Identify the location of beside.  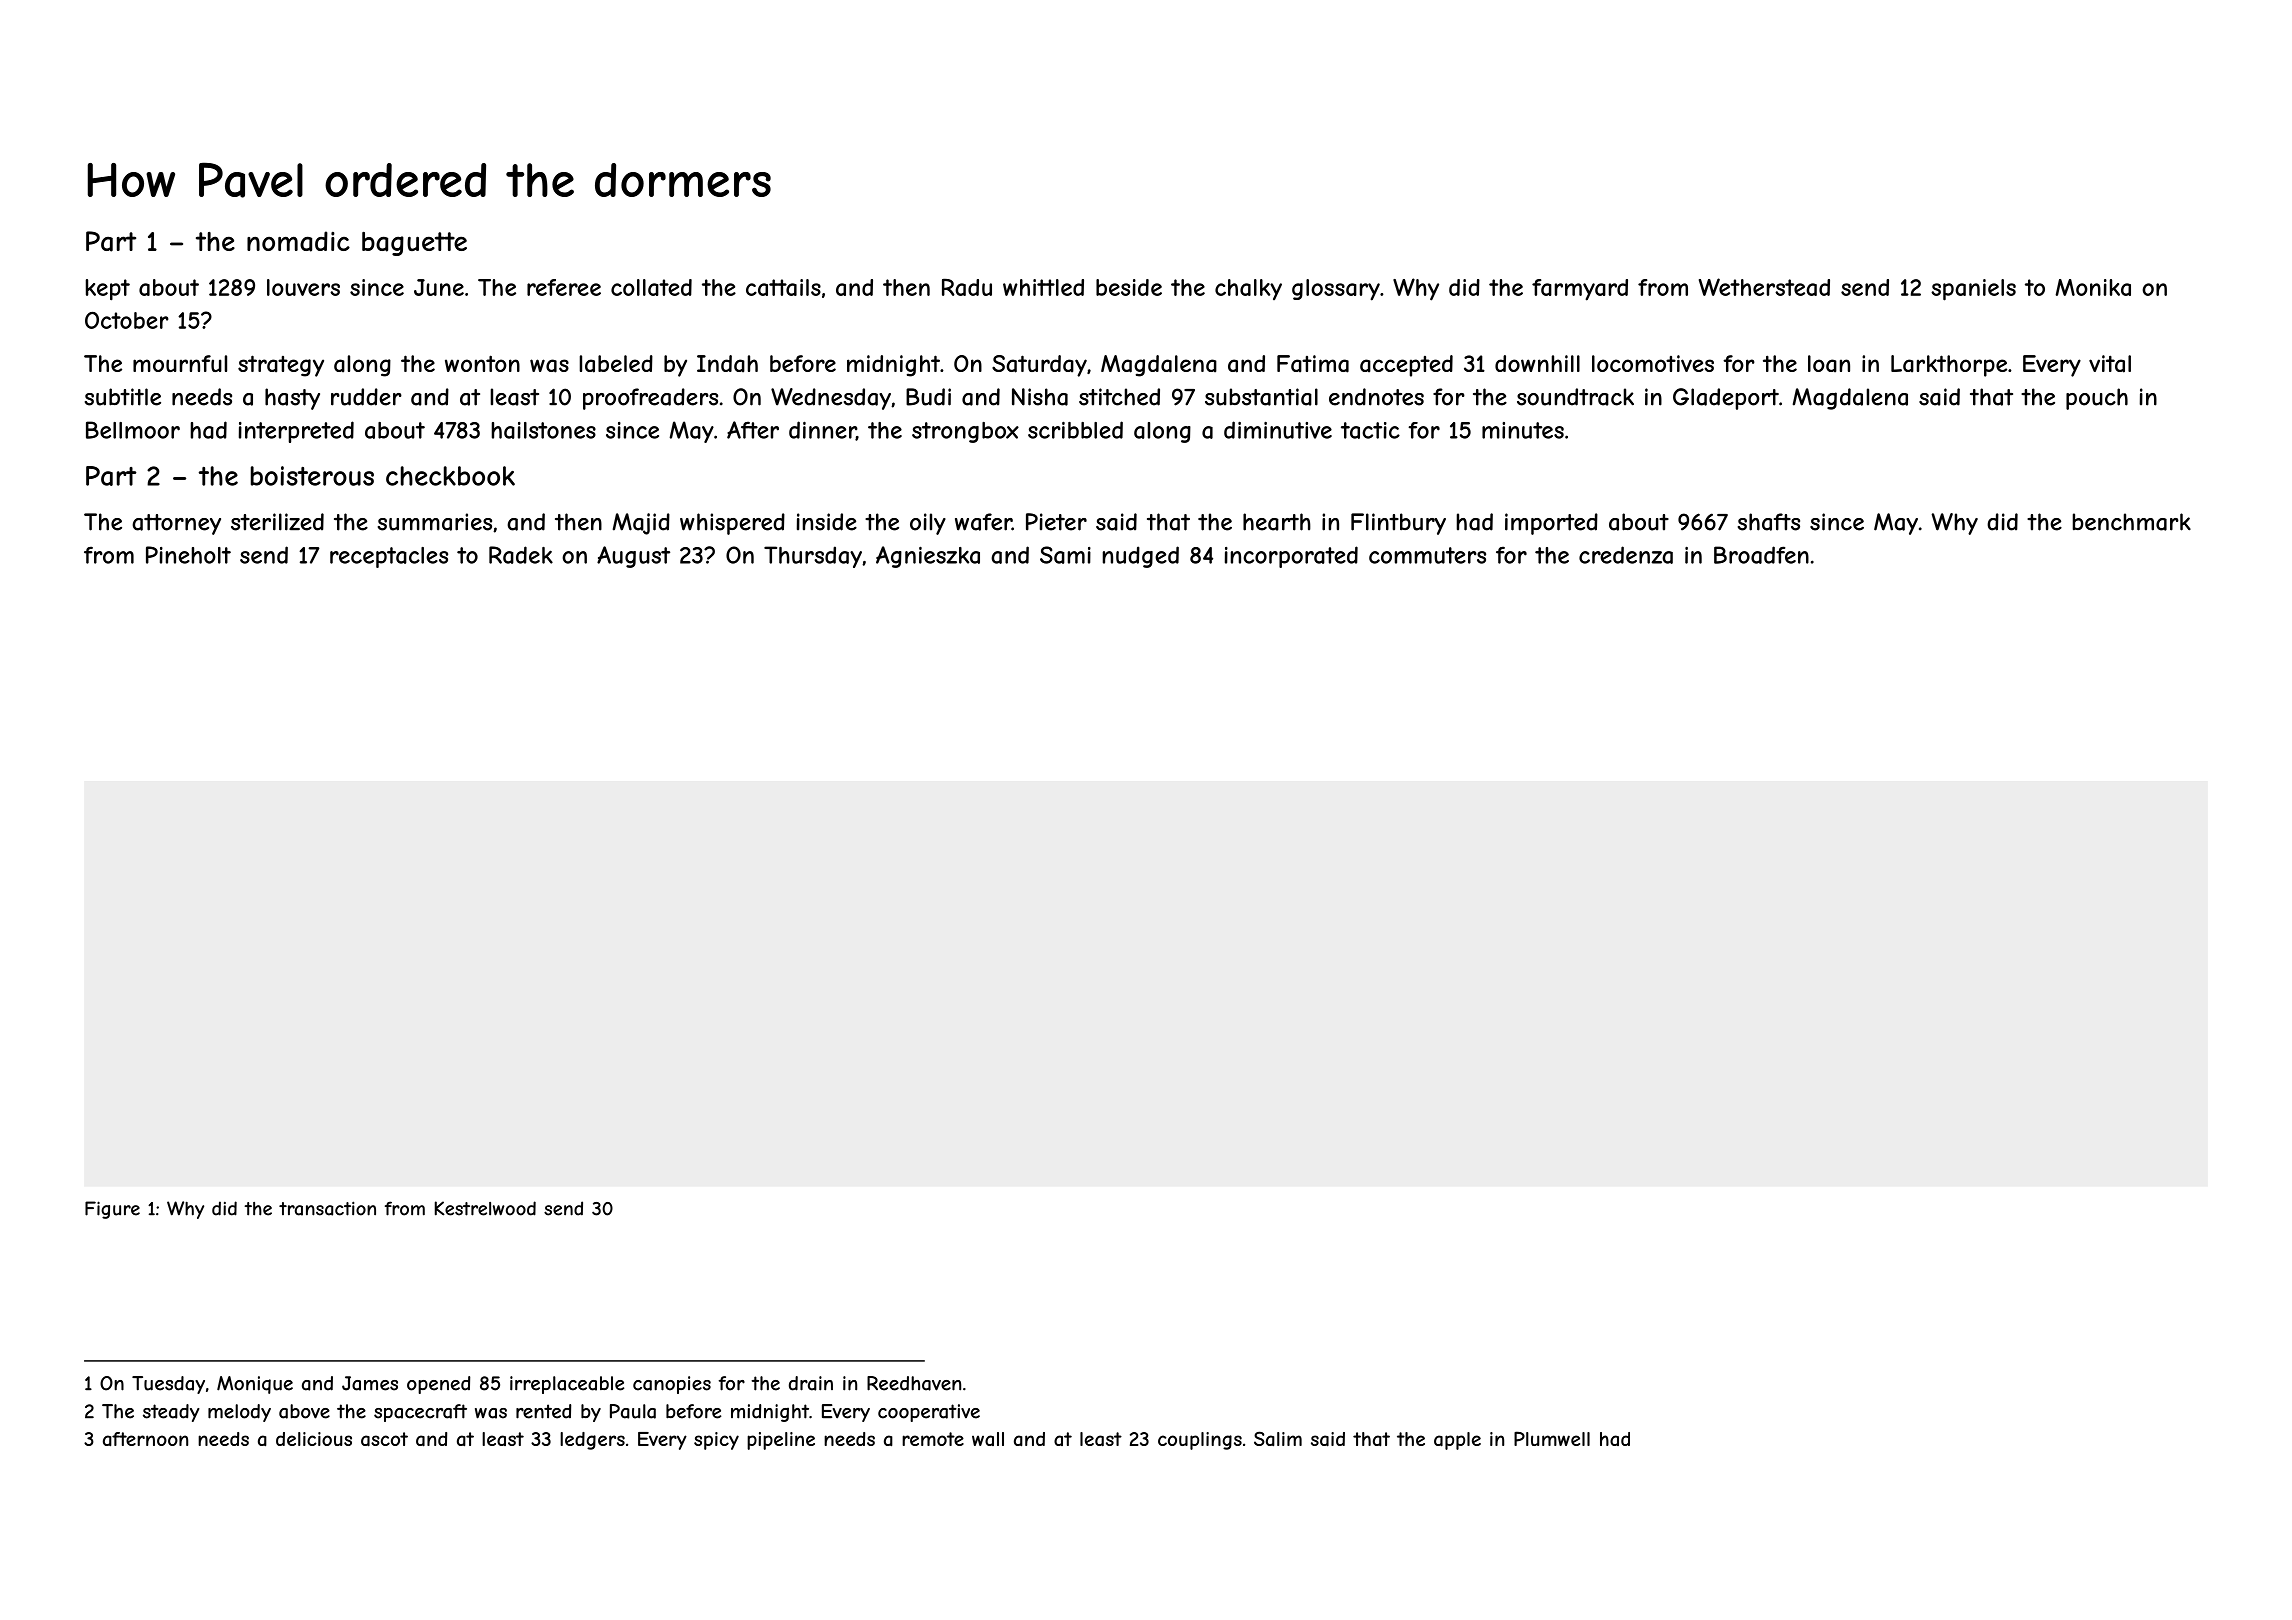
(1129, 287).
